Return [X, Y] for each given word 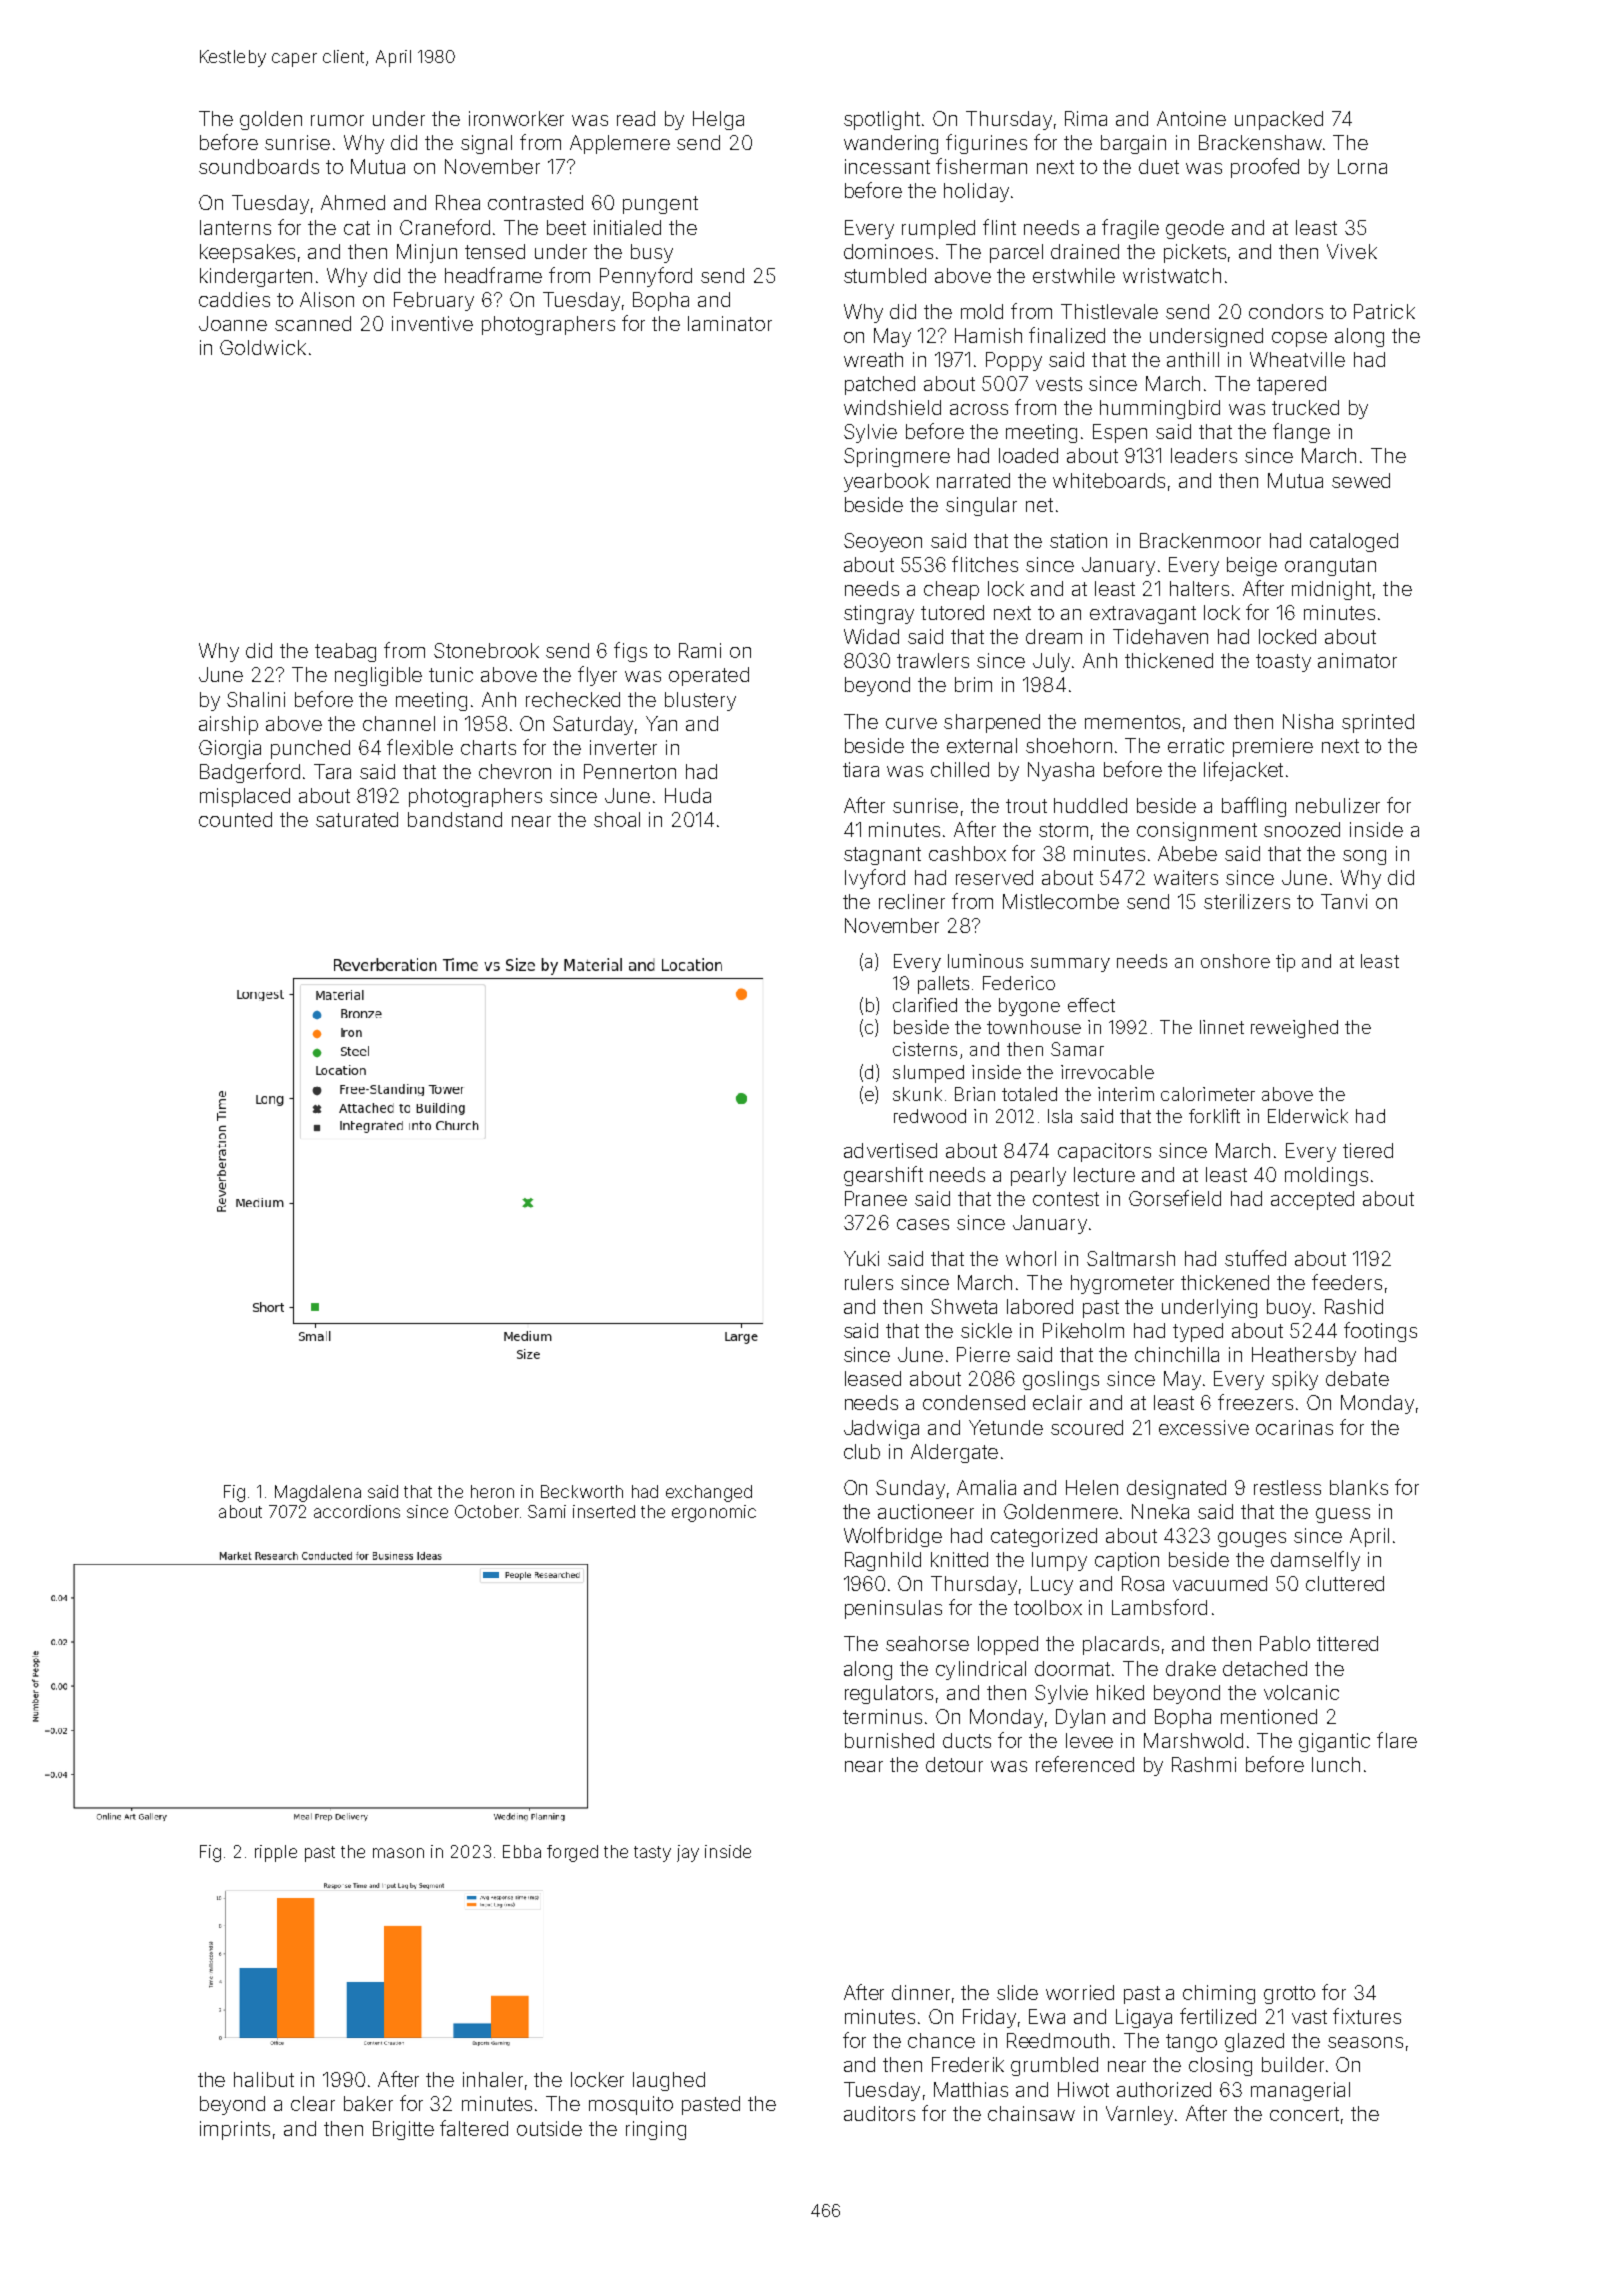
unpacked [1279, 120]
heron [492, 1491]
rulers [869, 1282]
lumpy [1059, 1561]
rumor [337, 120]
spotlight [882, 120]
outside [549, 2128]
